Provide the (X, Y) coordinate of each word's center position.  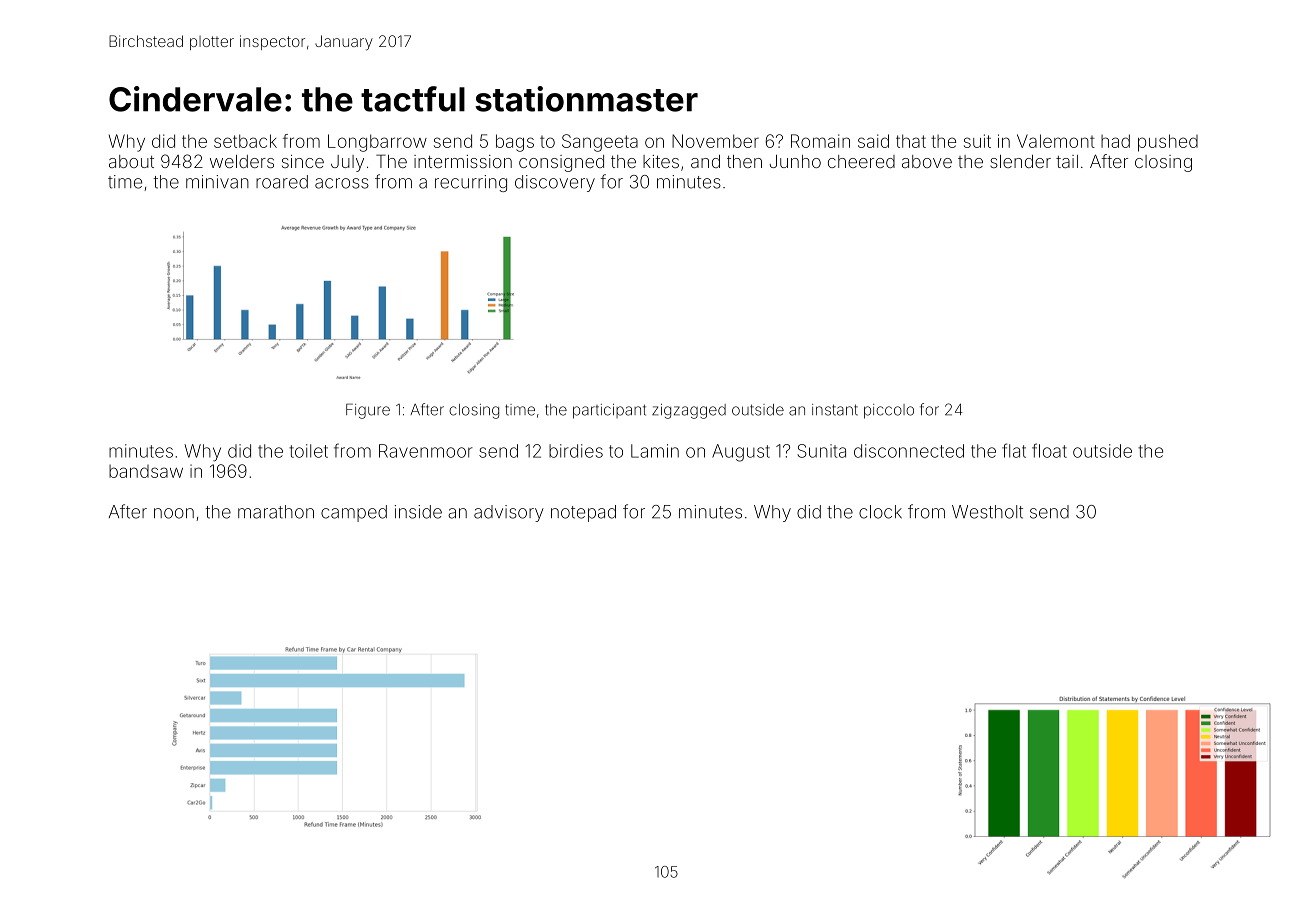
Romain (820, 141)
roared (282, 182)
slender (1020, 161)
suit (977, 141)
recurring (471, 183)
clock (880, 512)
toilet (308, 451)
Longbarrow (377, 143)
